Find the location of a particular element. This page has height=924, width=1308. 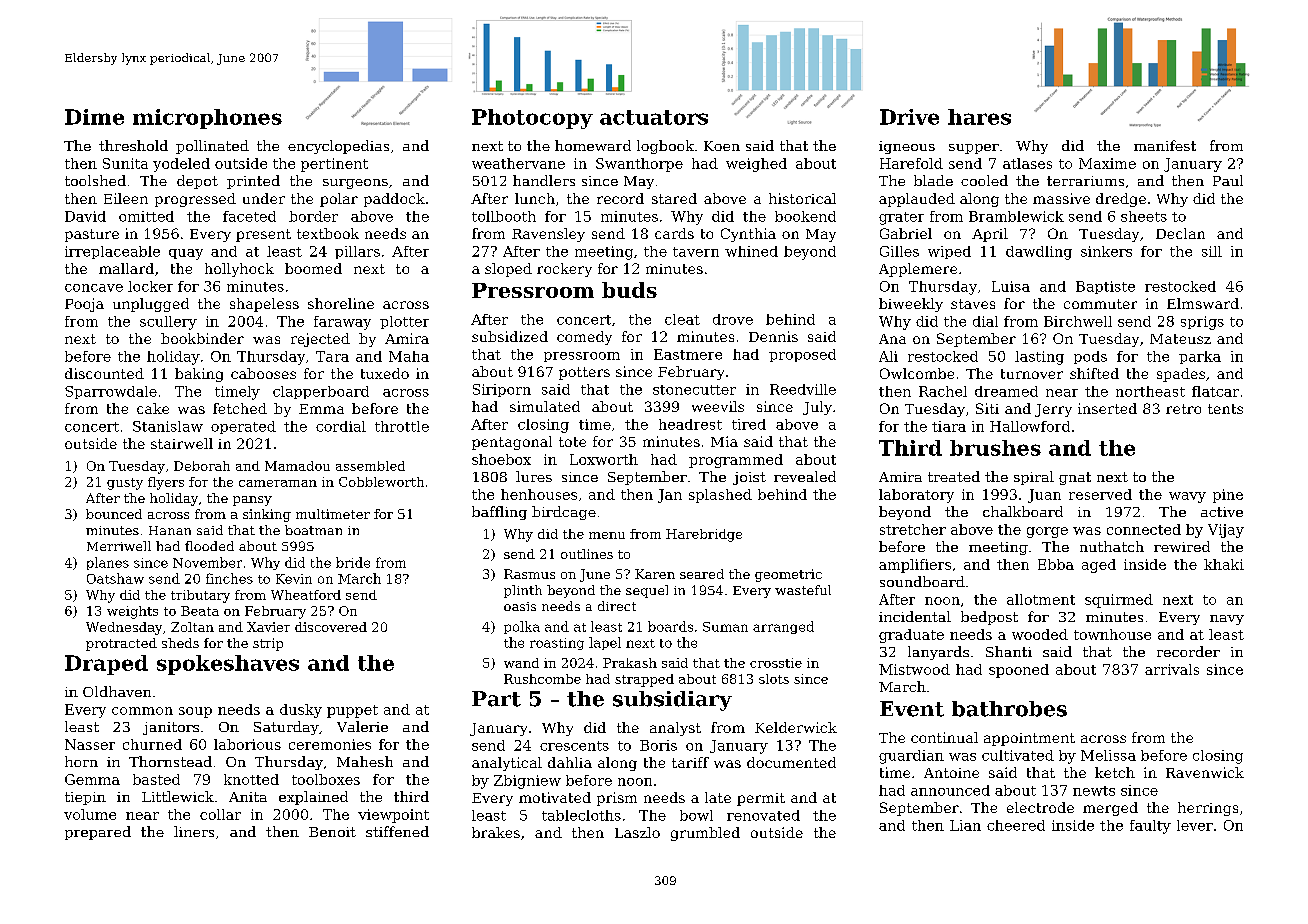

toolboxes is located at coordinates (326, 779).
